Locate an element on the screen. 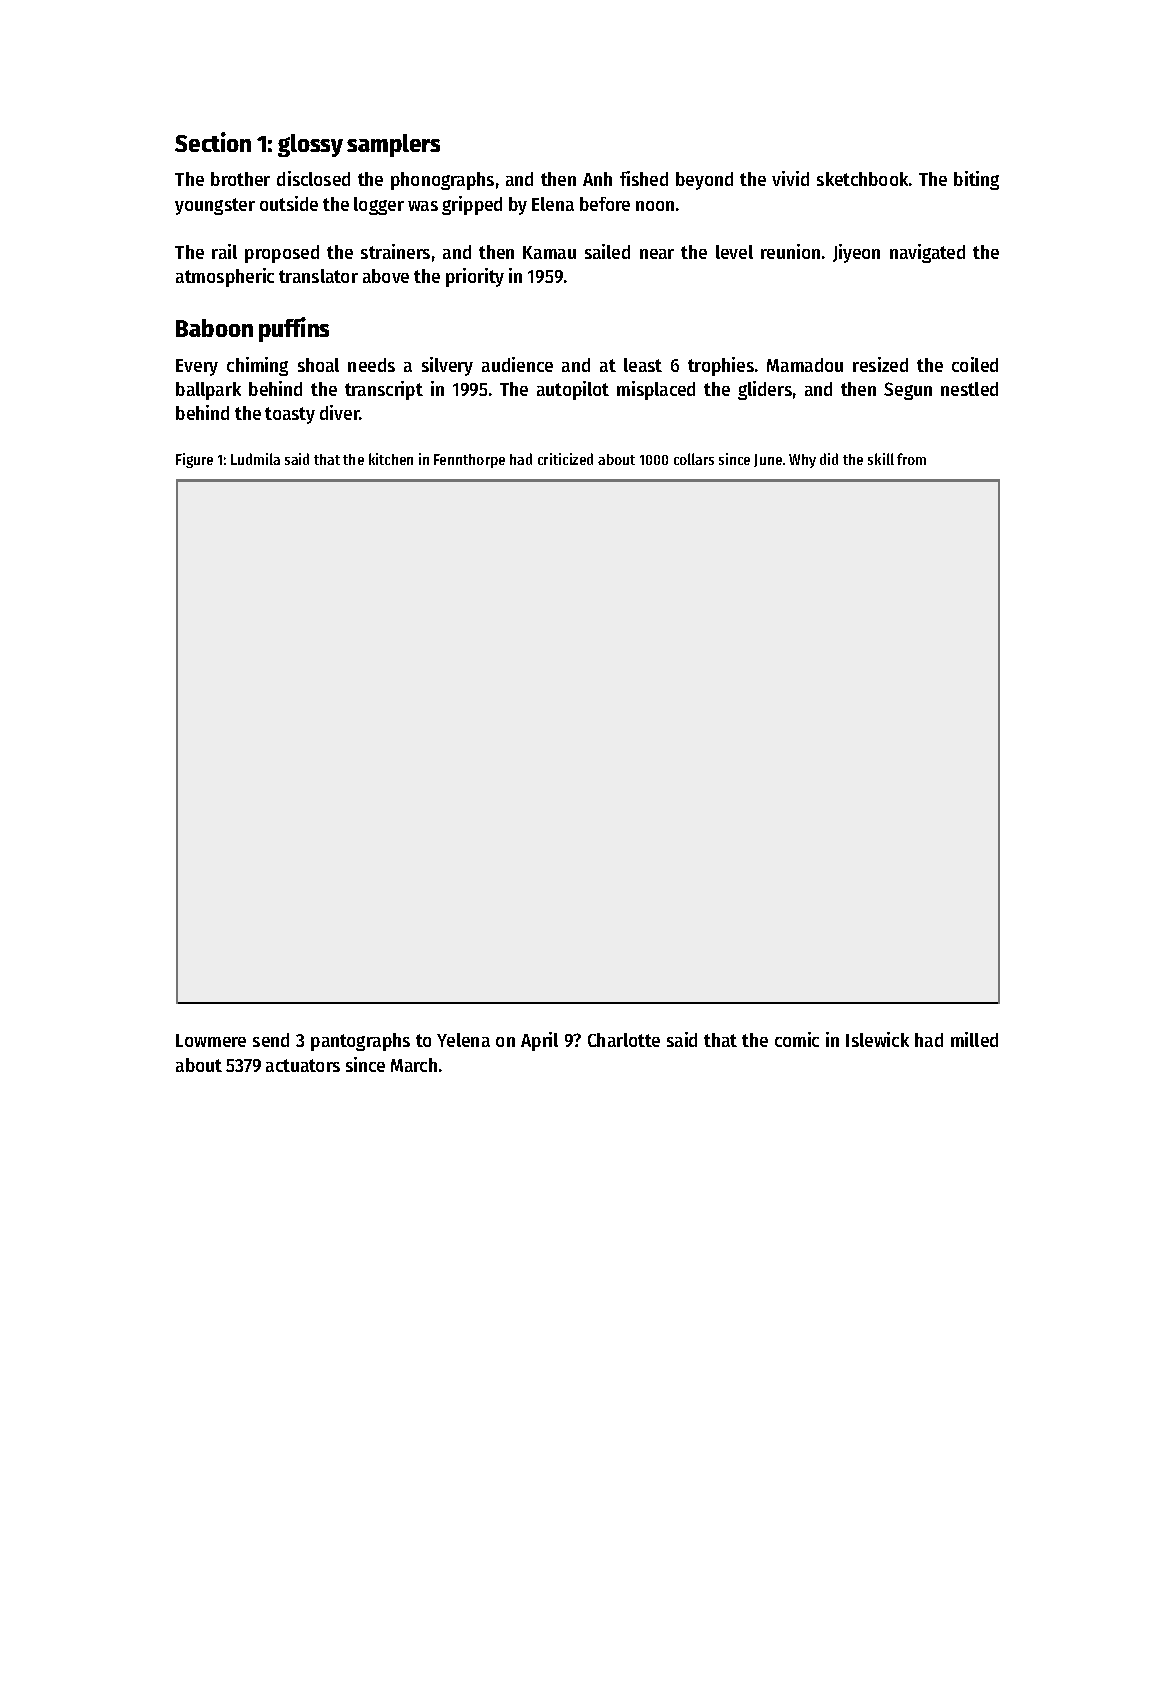 This screenshot has width=1176, height=1703. sketchbook is located at coordinates (862, 179).
